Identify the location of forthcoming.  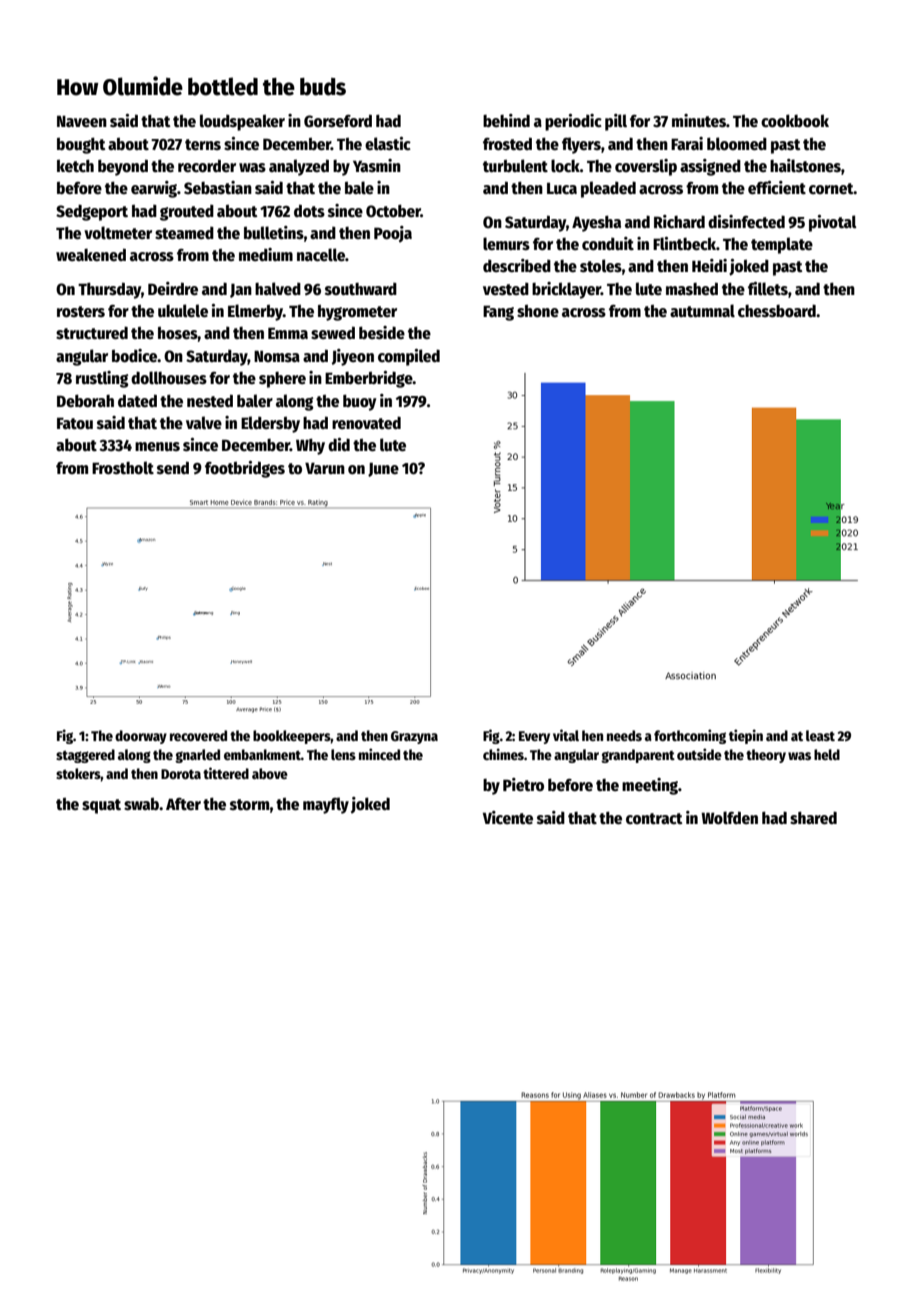
(690, 736).
